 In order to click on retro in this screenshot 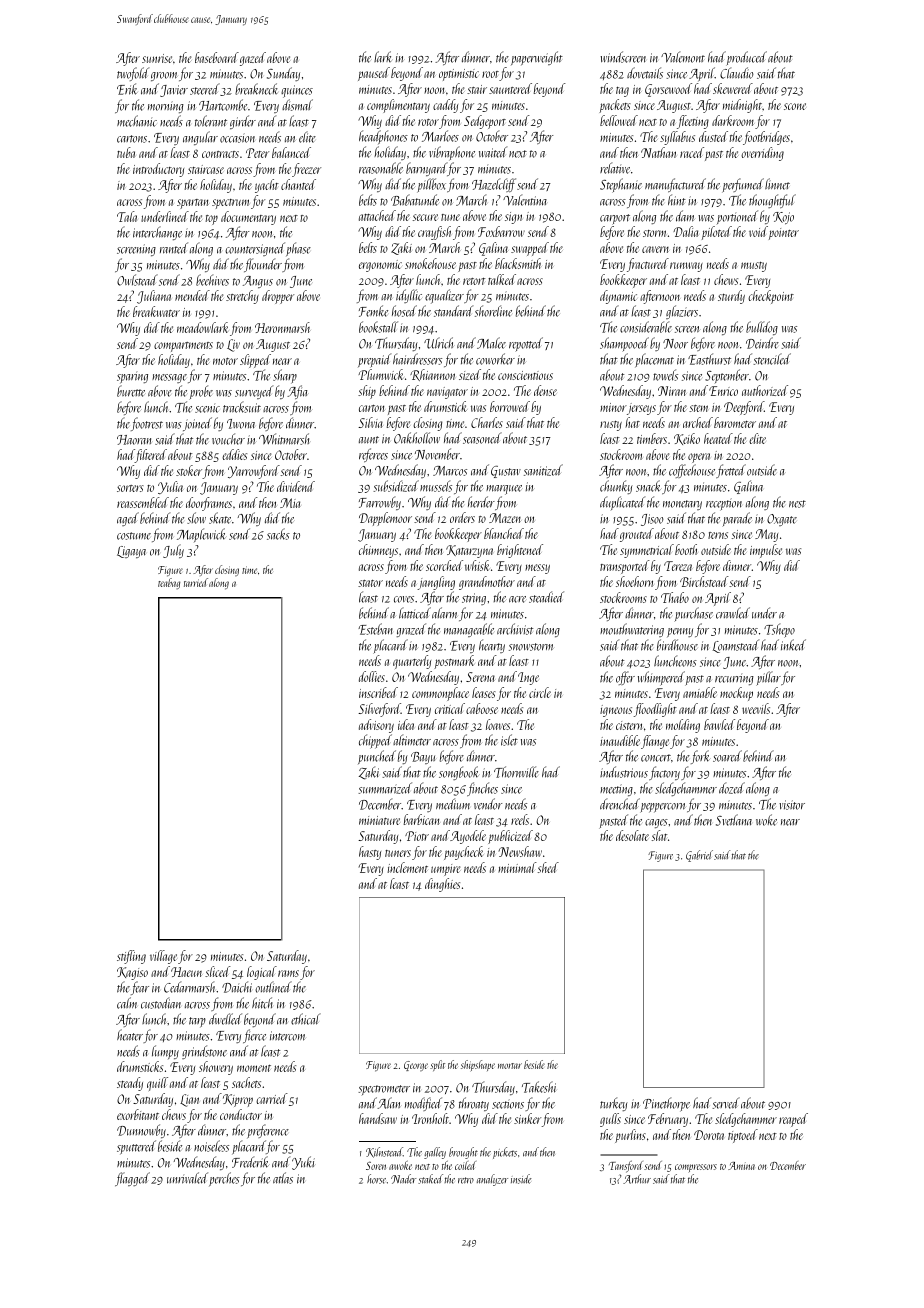, I will do `click(466, 1180)`.
